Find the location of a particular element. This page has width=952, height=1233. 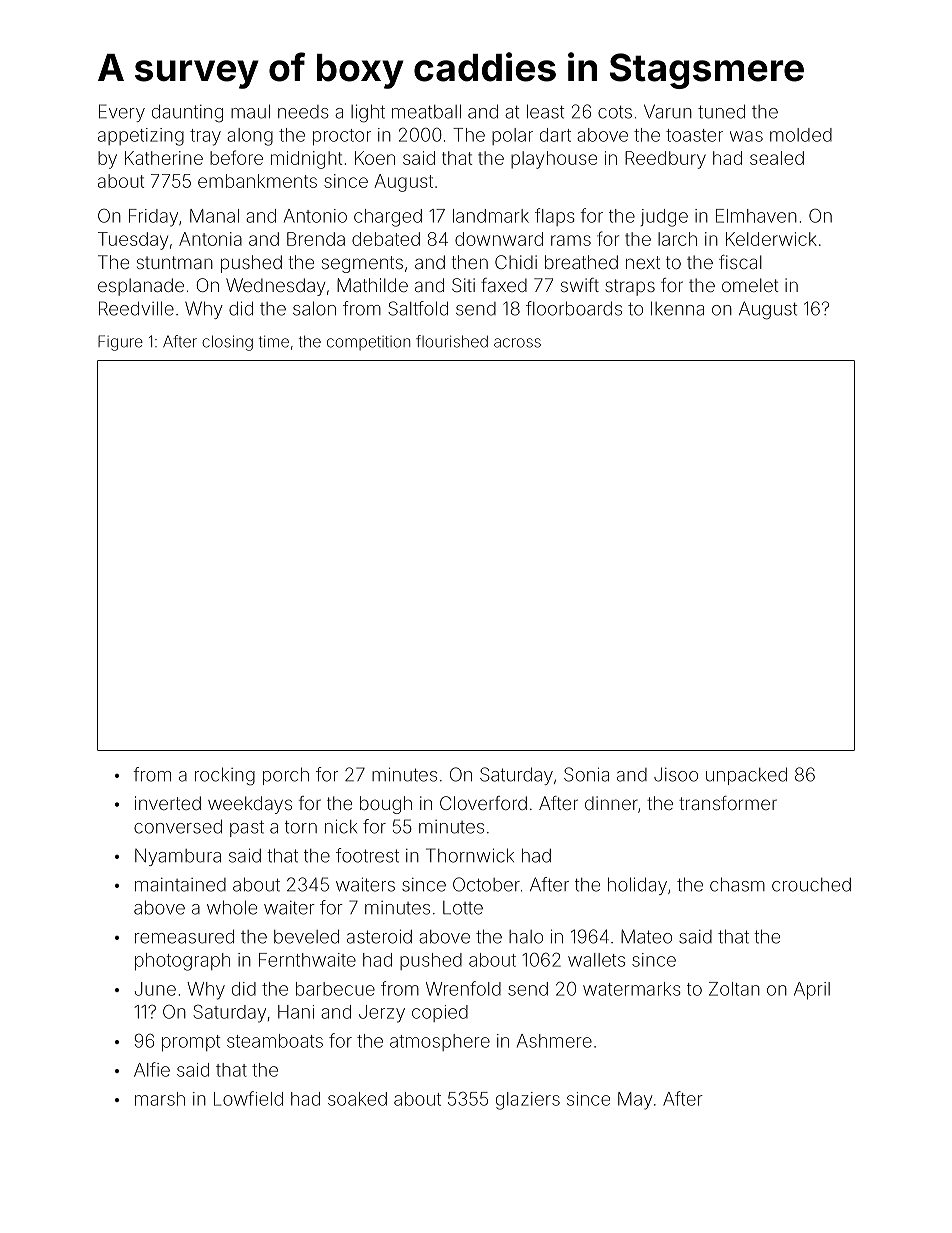

time is located at coordinates (274, 341).
